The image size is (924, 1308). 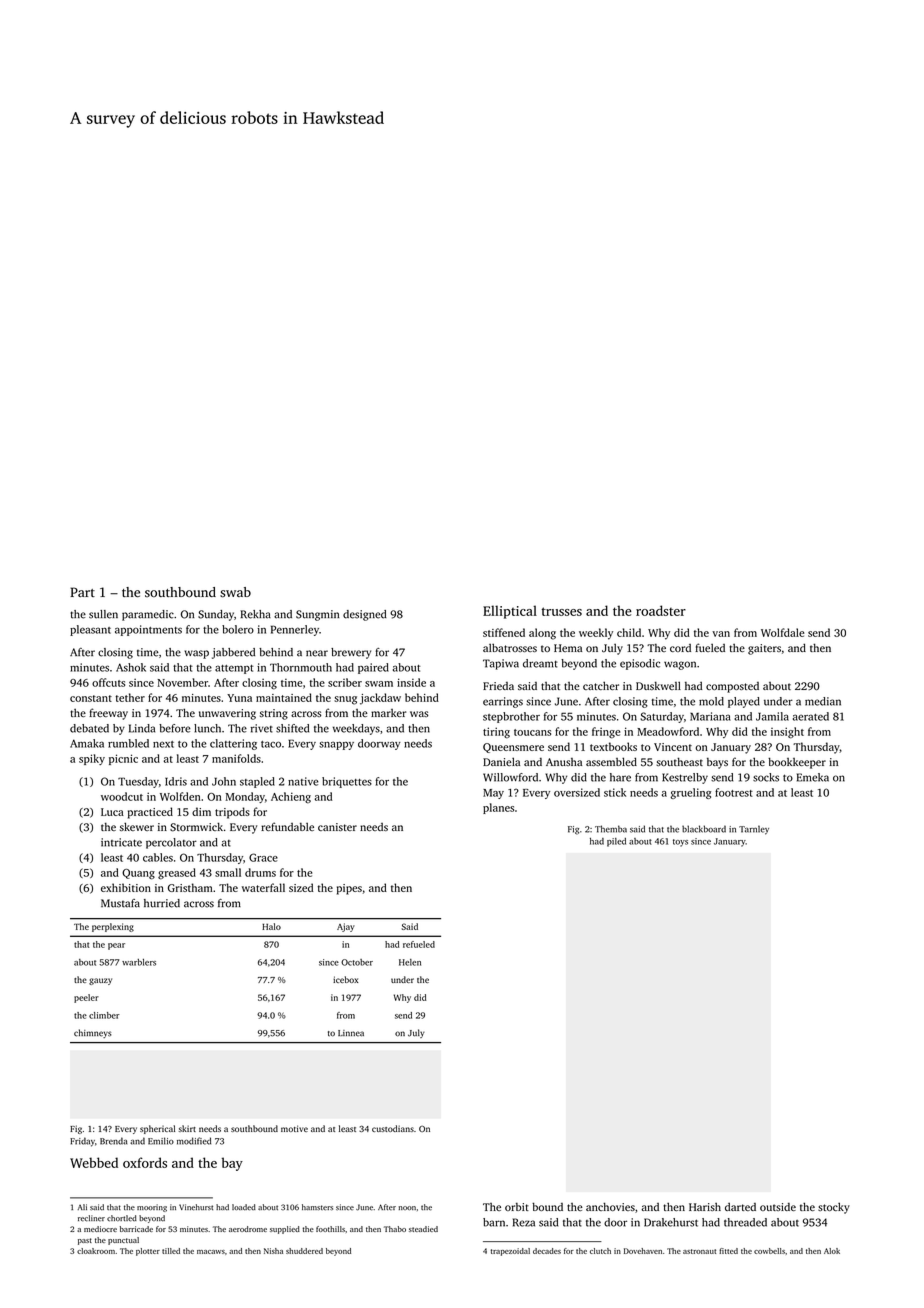 I want to click on Tarnley, so click(x=754, y=830).
